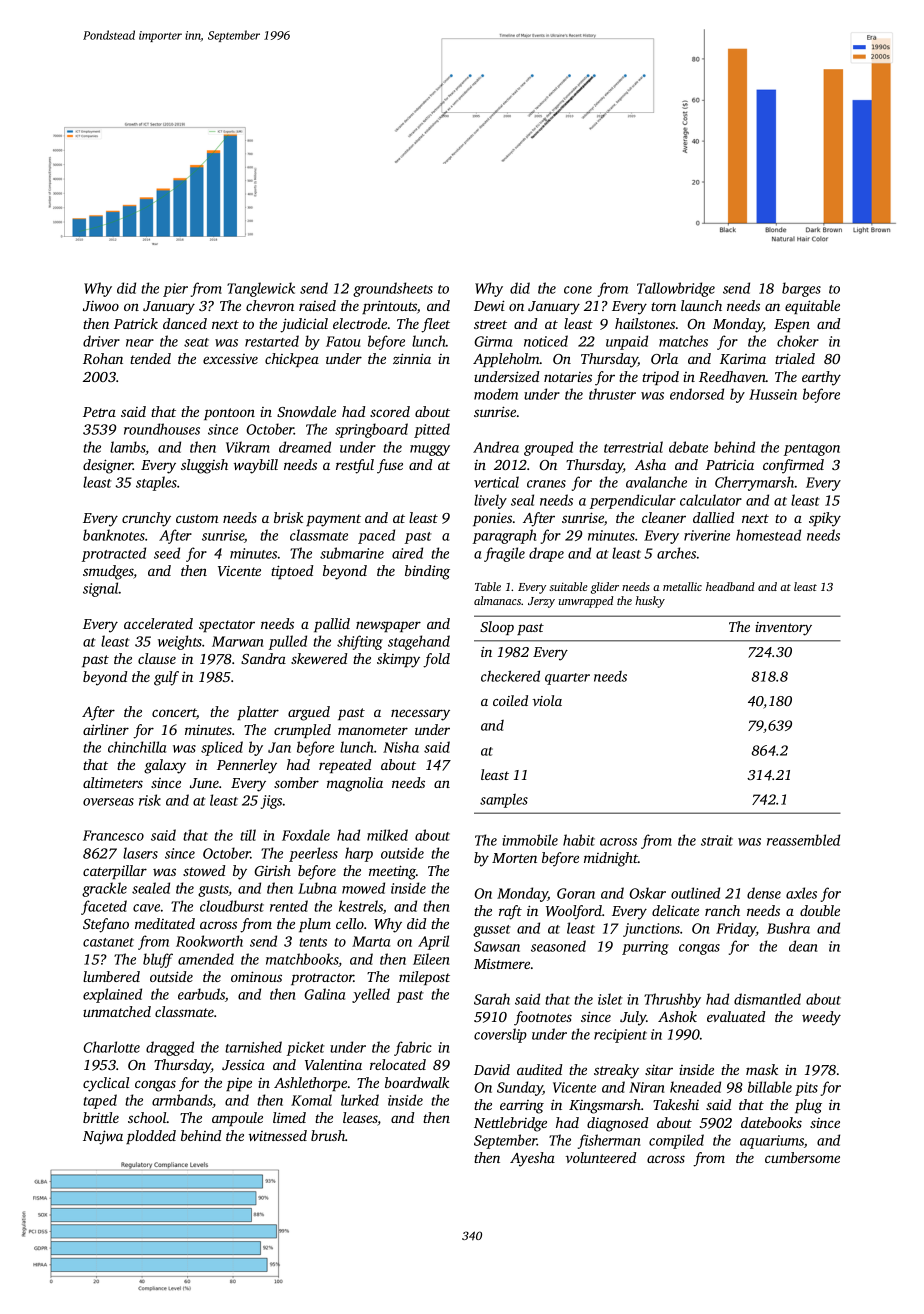  I want to click on Ayesha, so click(532, 1159).
